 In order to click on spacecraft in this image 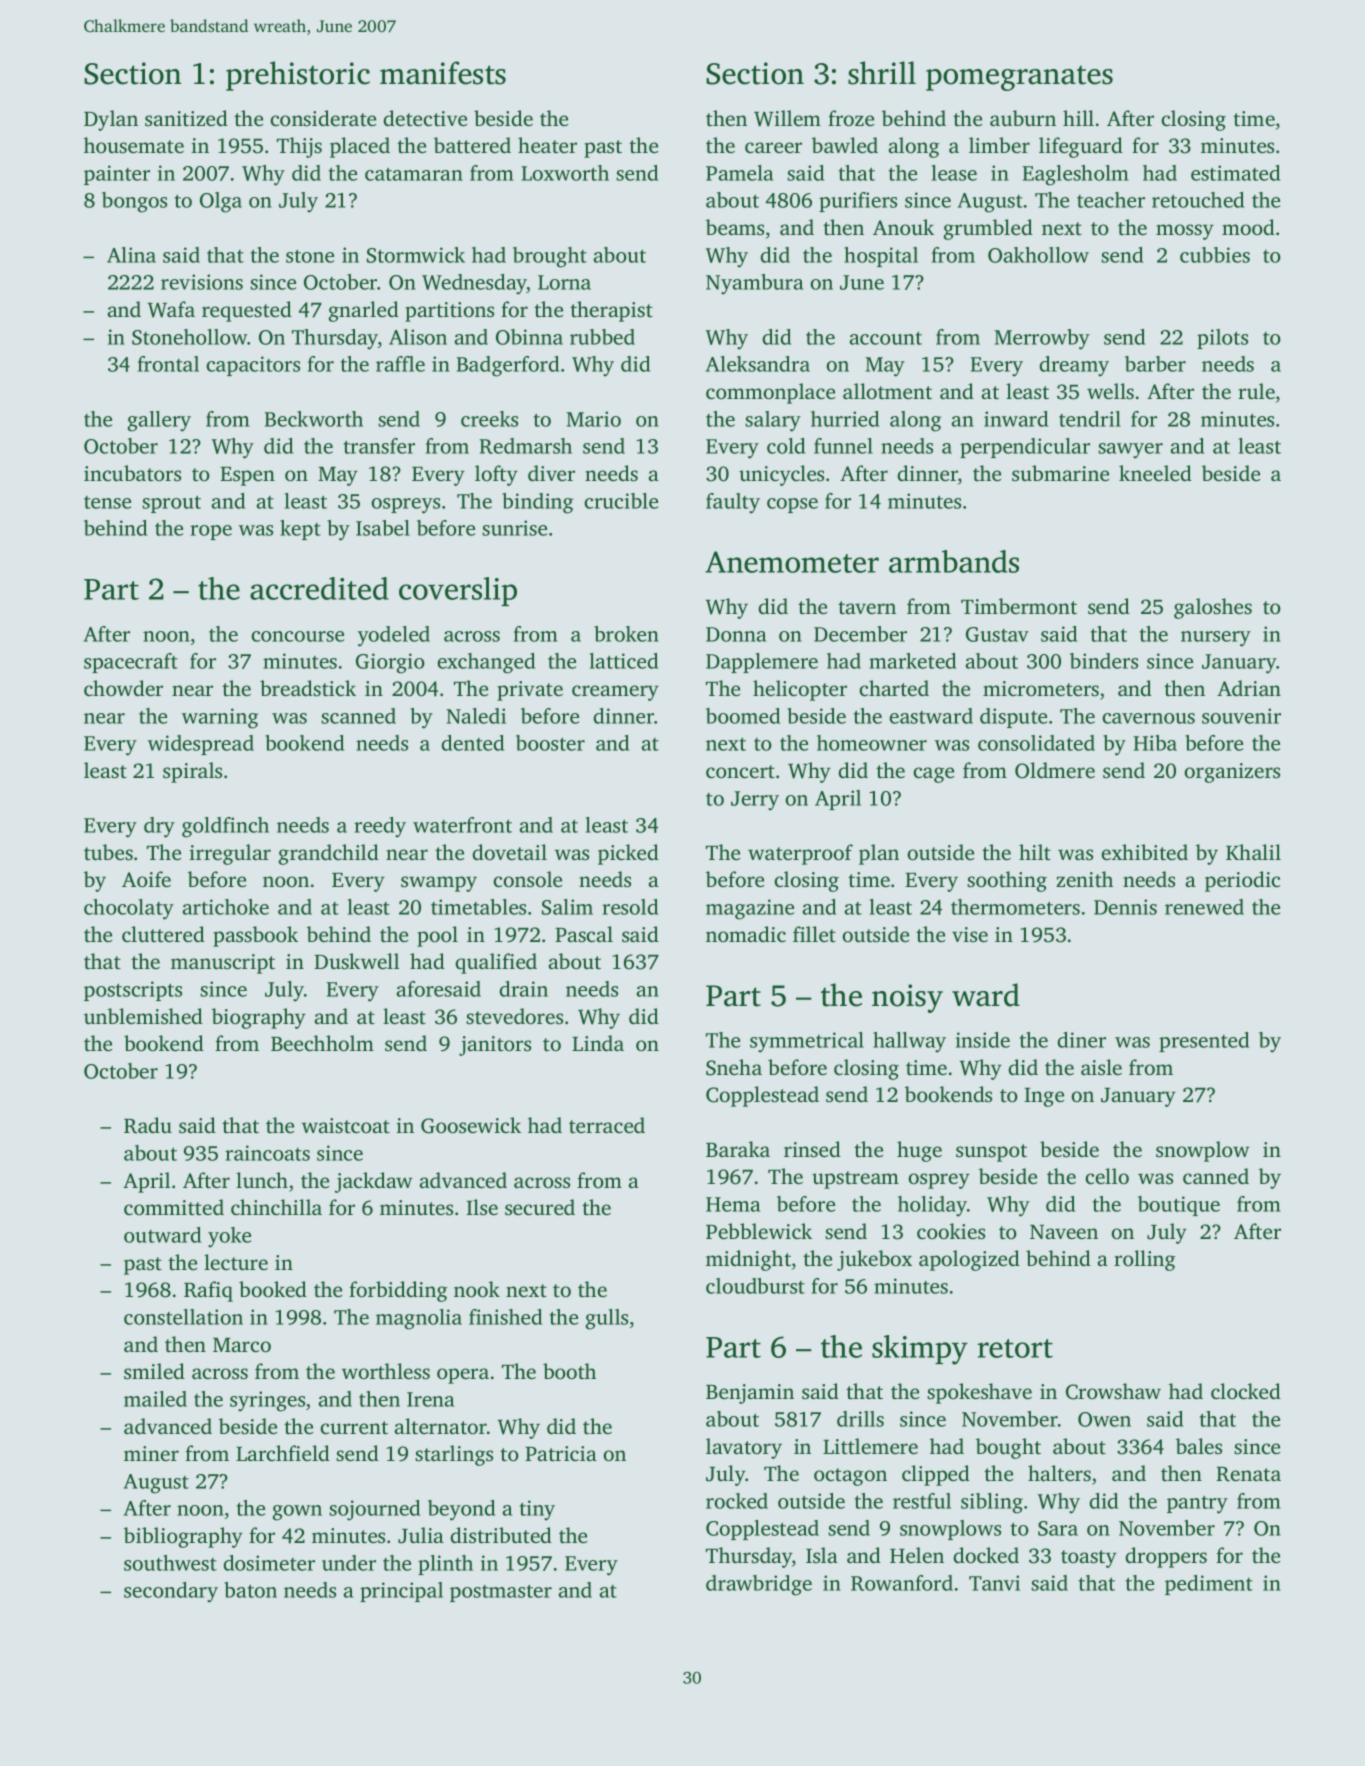, I will do `click(131, 663)`.
